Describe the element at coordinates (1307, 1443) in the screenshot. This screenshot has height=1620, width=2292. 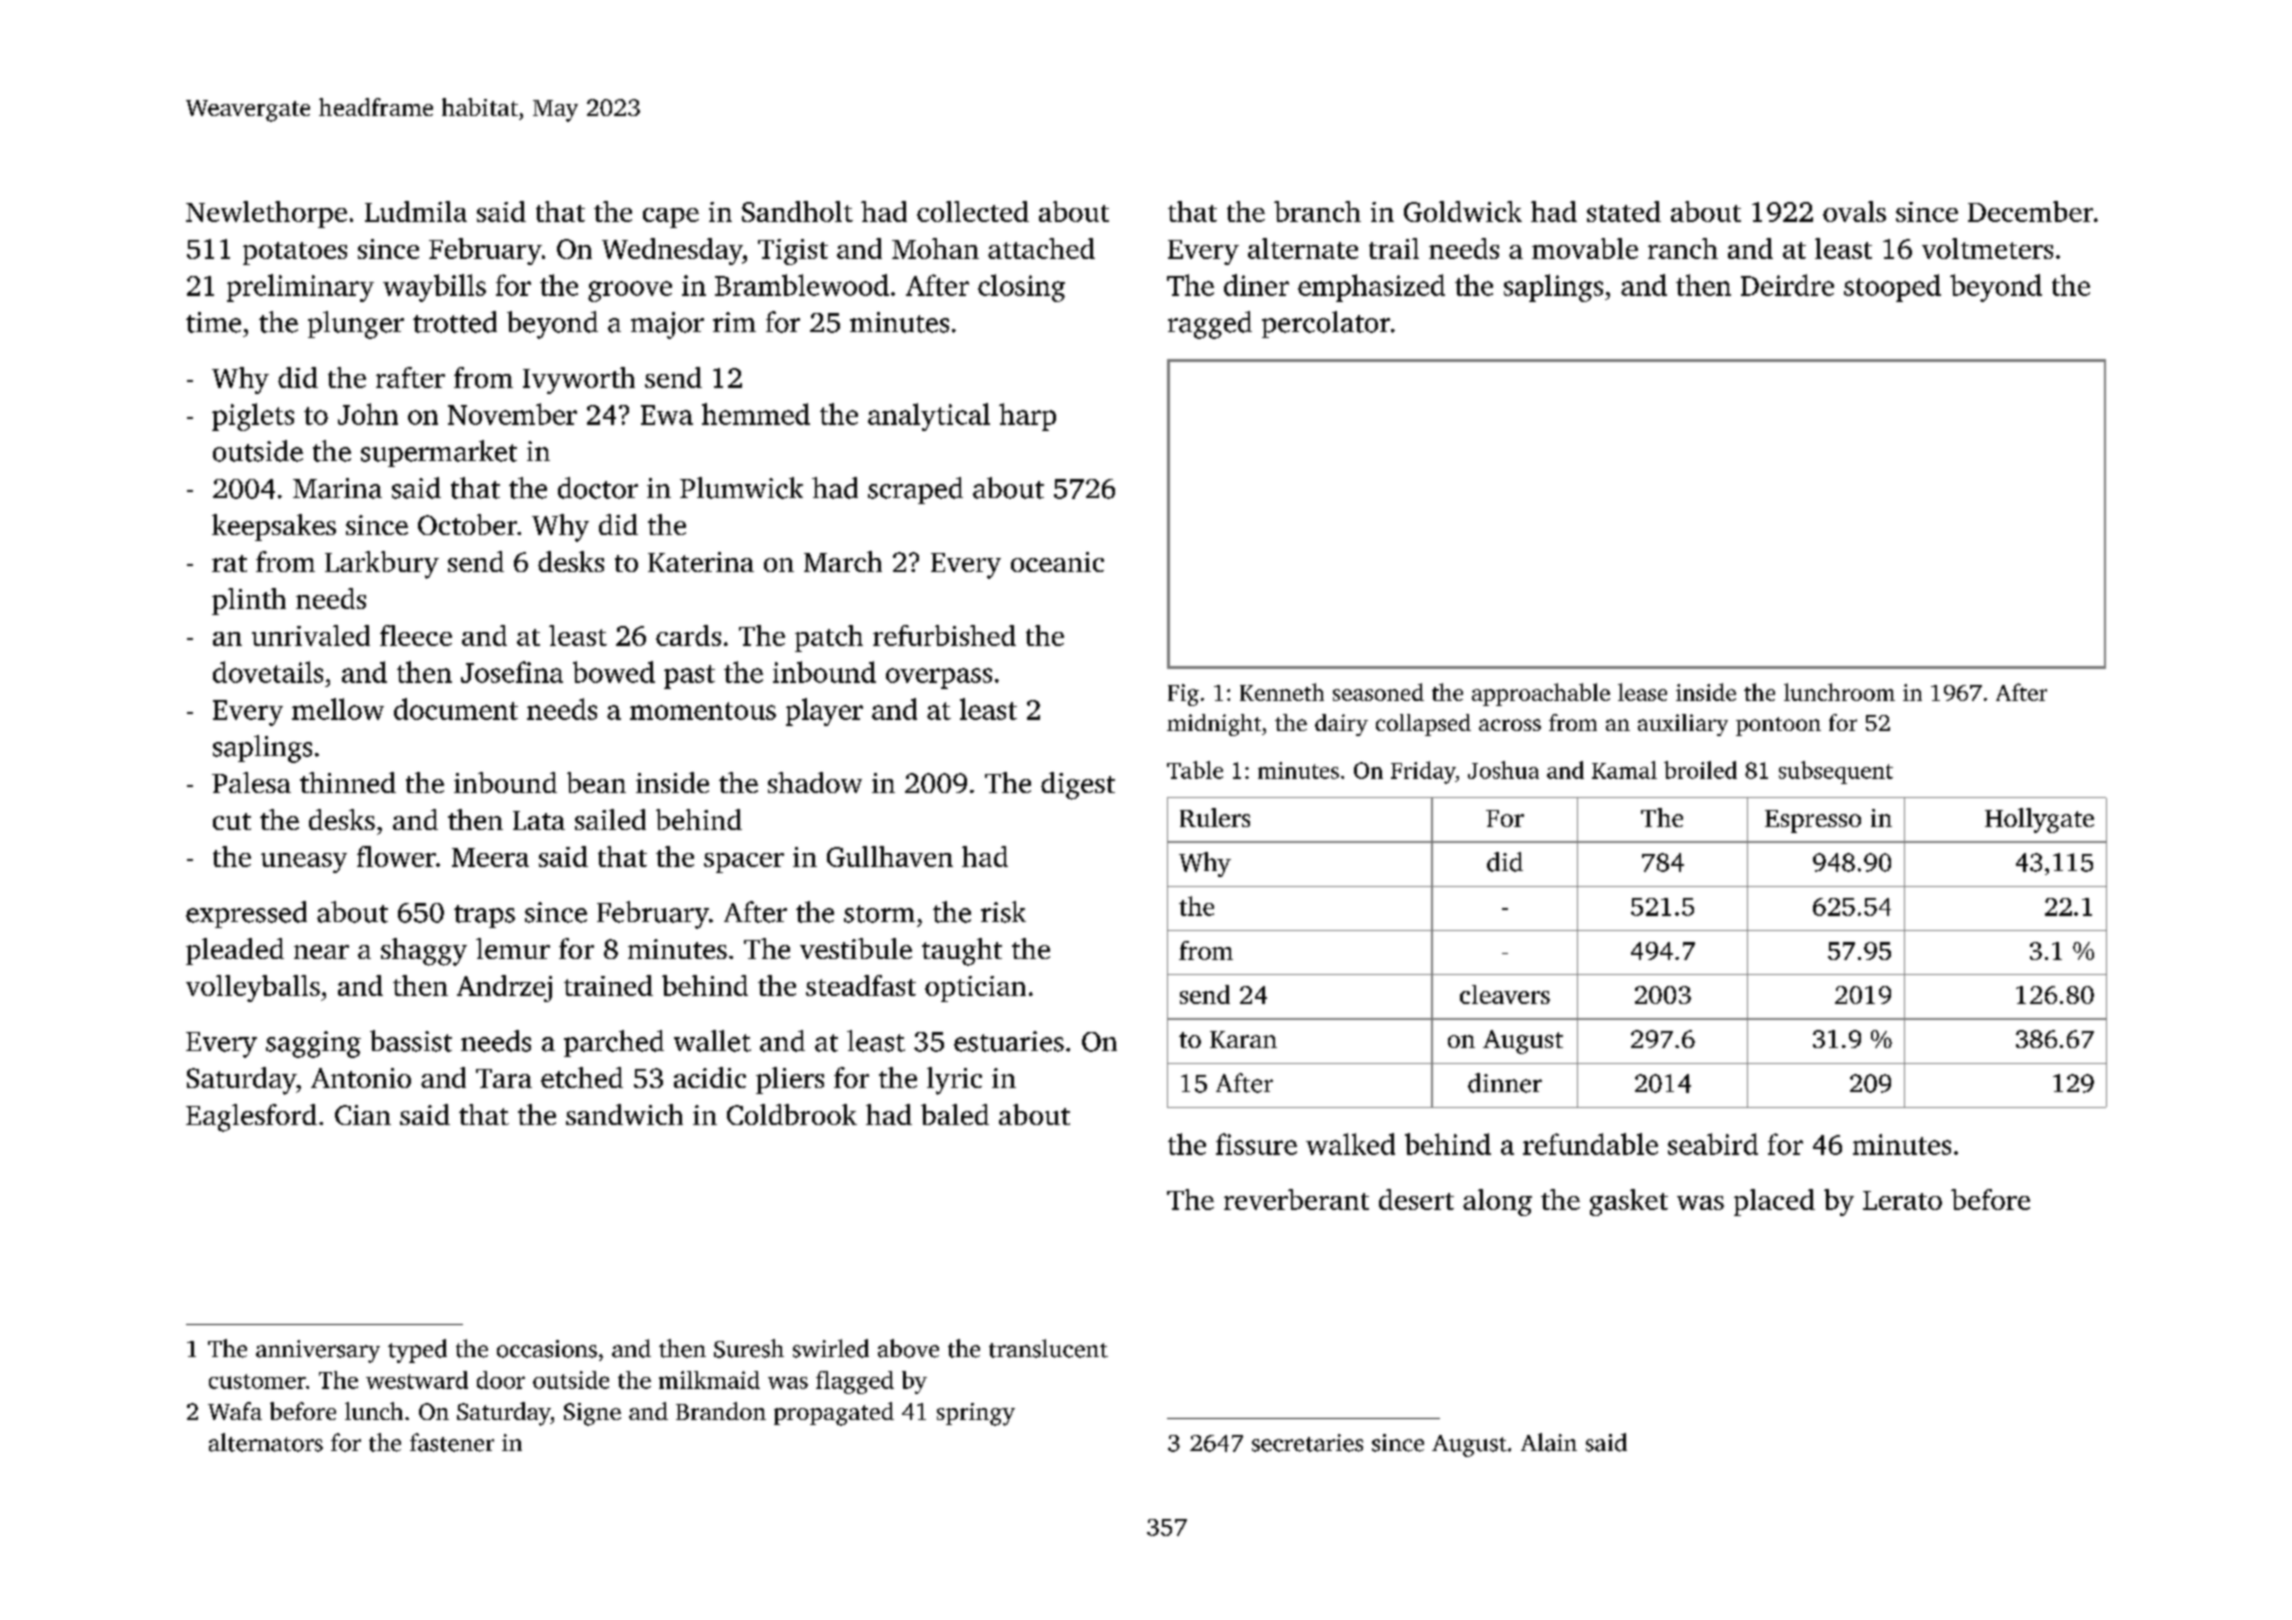
I see `secretaries` at that location.
